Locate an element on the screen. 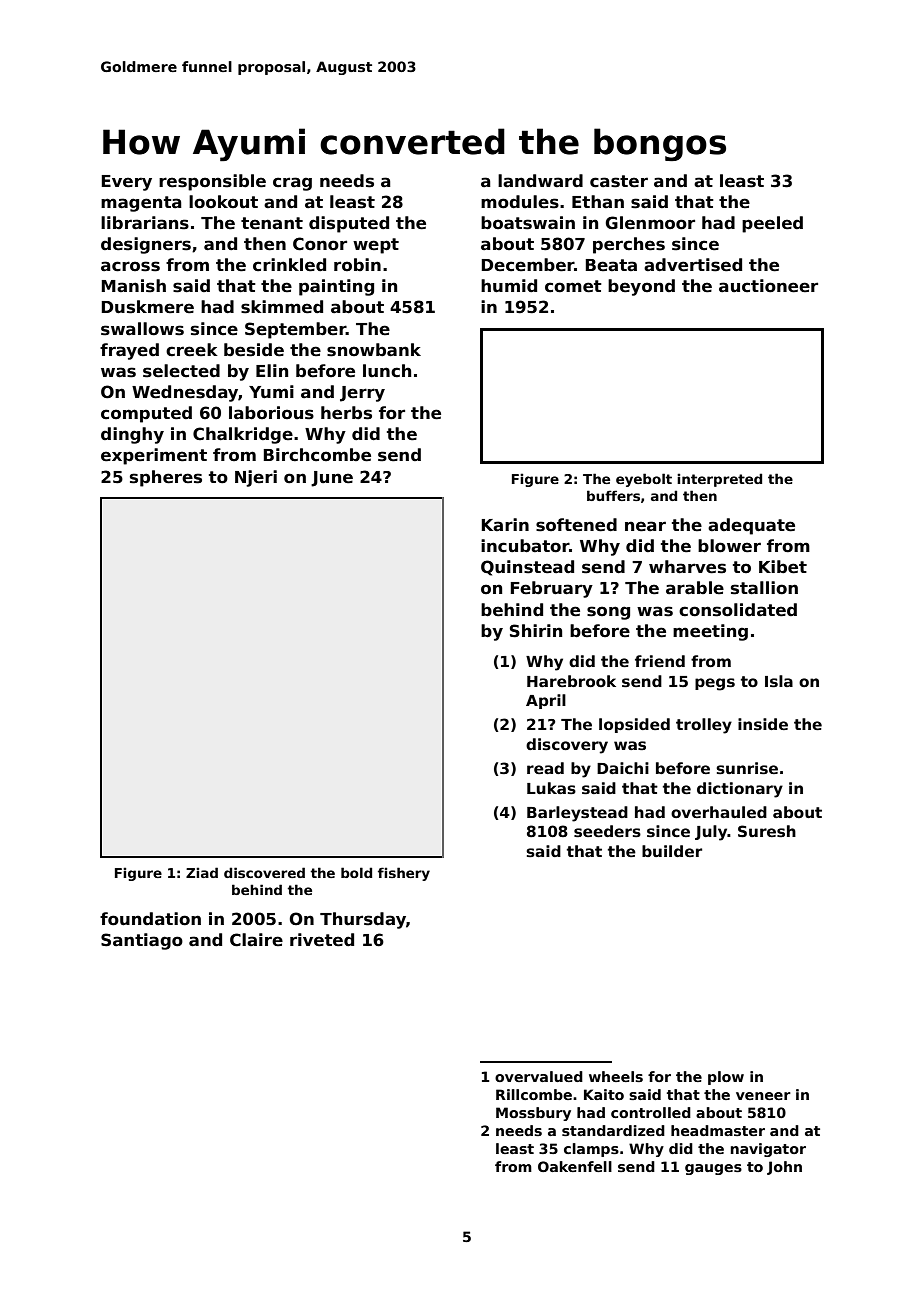 The height and width of the screenshot is (1311, 924). Shirin is located at coordinates (536, 631).
